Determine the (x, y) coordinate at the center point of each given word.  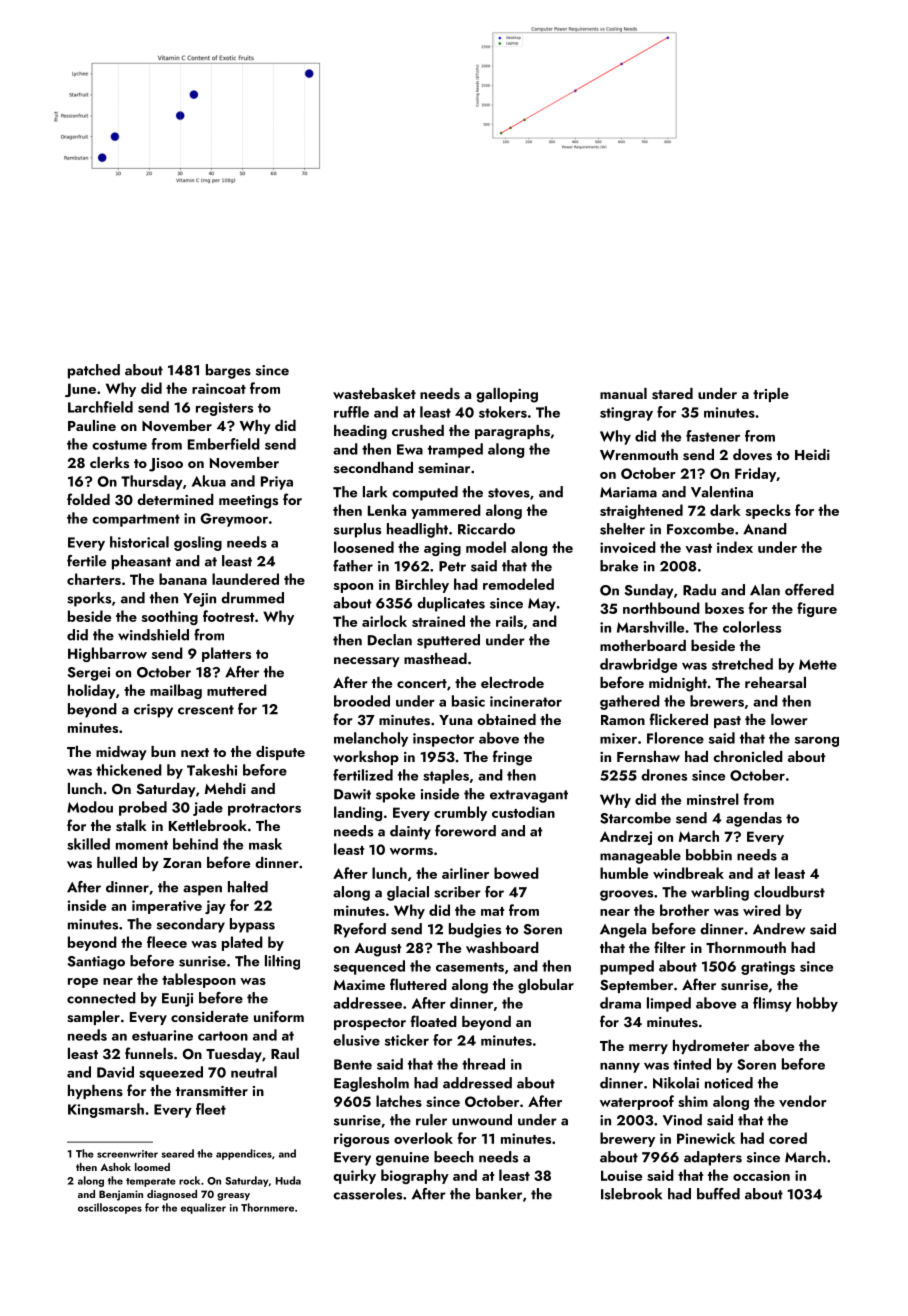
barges (228, 371)
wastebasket (374, 394)
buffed (718, 1194)
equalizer (203, 1208)
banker (499, 1194)
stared (672, 394)
